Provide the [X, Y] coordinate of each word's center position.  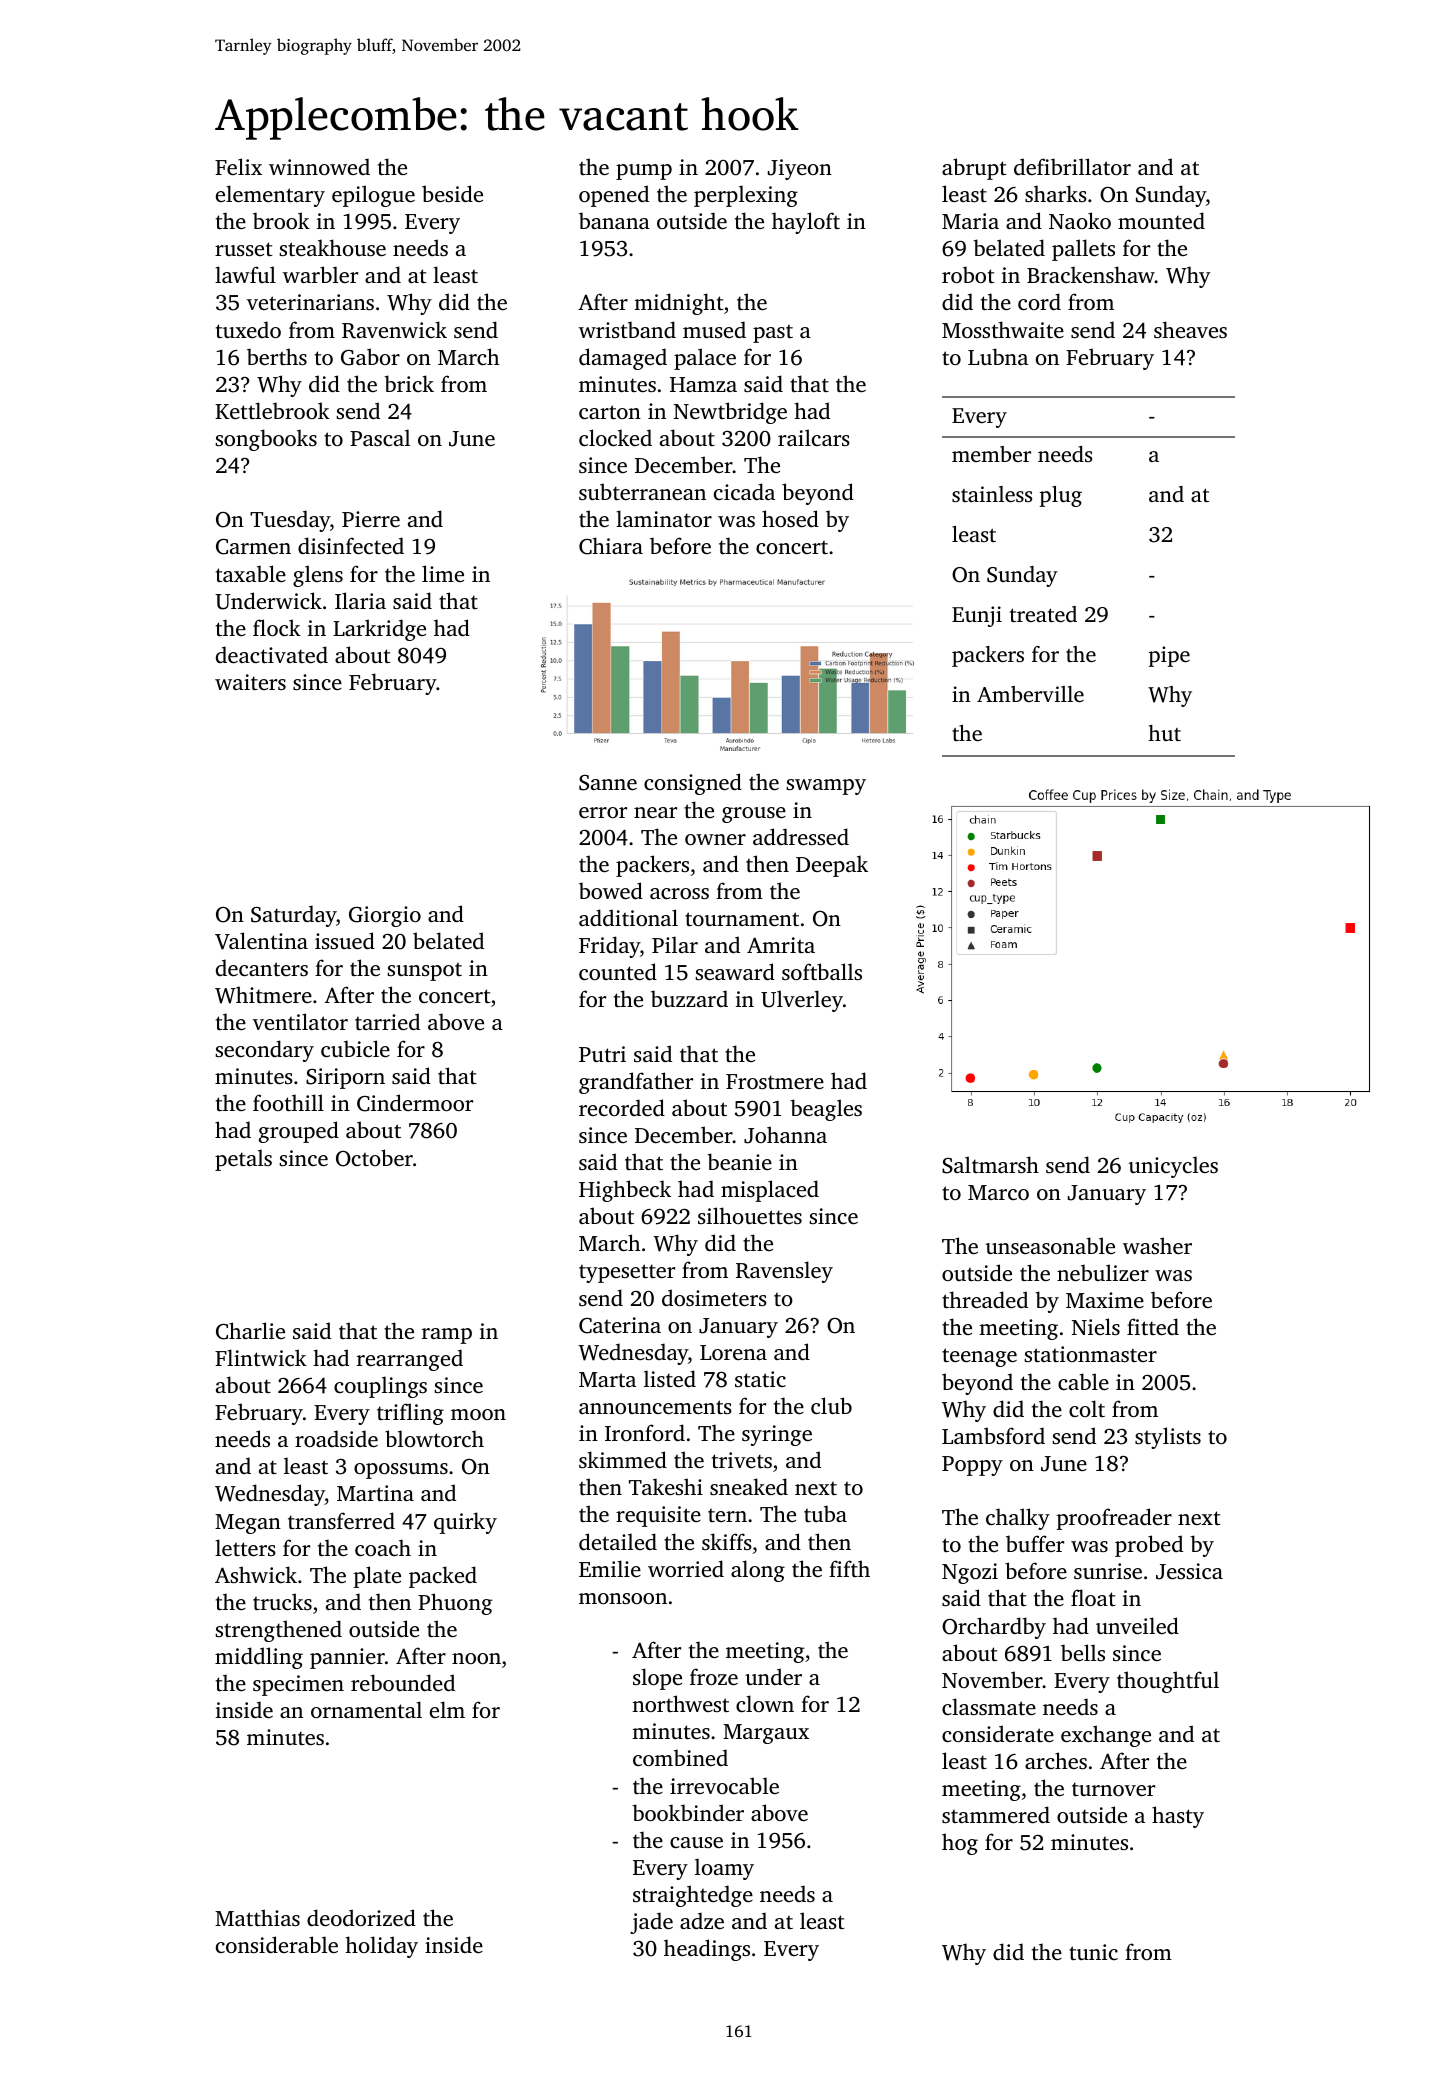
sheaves [1190, 329]
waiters [250, 682]
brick [409, 383]
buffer [1035, 1543]
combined [680, 1757]
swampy [826, 787]
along [758, 1571]
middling [259, 1658]
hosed [790, 518]
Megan [248, 1524]
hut [1165, 733]
